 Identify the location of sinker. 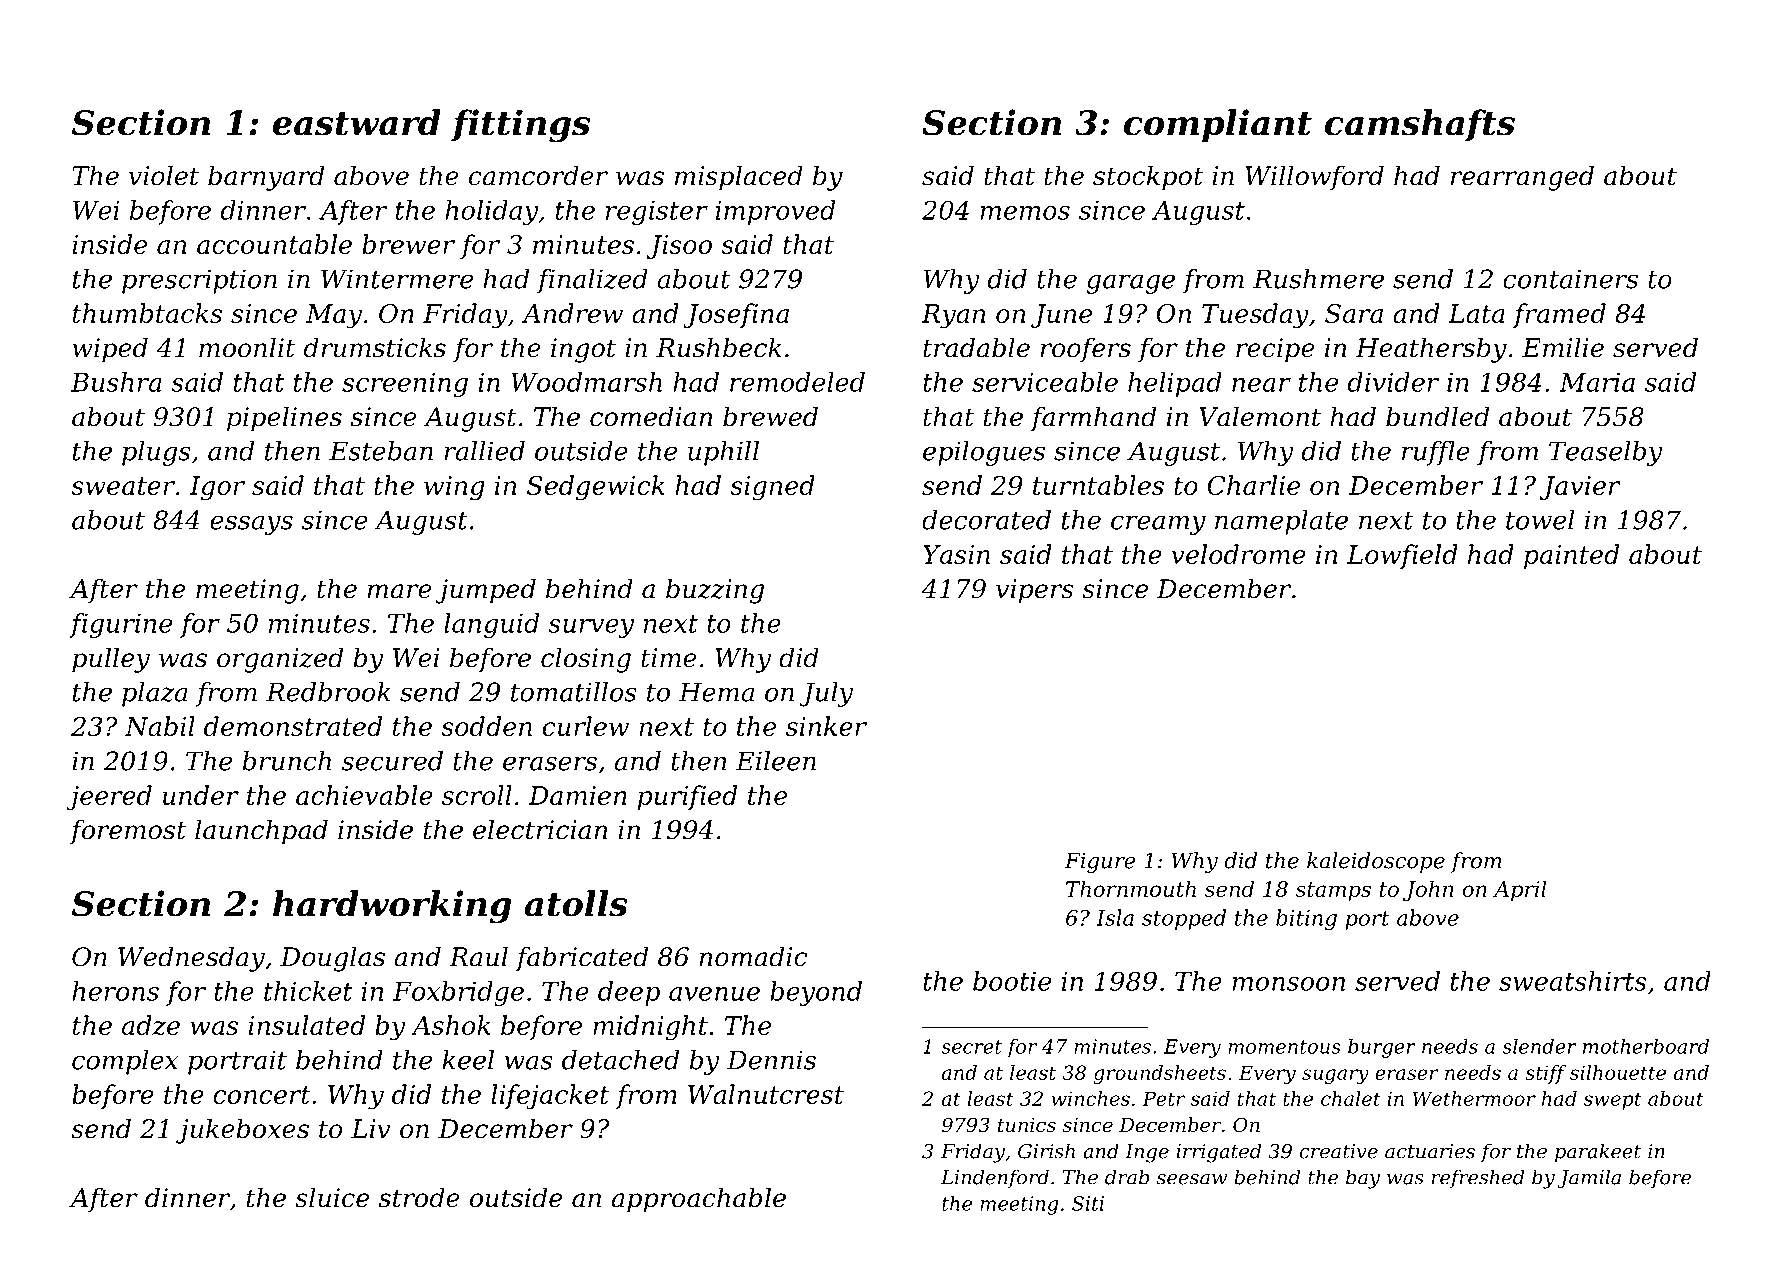
(826, 726).
